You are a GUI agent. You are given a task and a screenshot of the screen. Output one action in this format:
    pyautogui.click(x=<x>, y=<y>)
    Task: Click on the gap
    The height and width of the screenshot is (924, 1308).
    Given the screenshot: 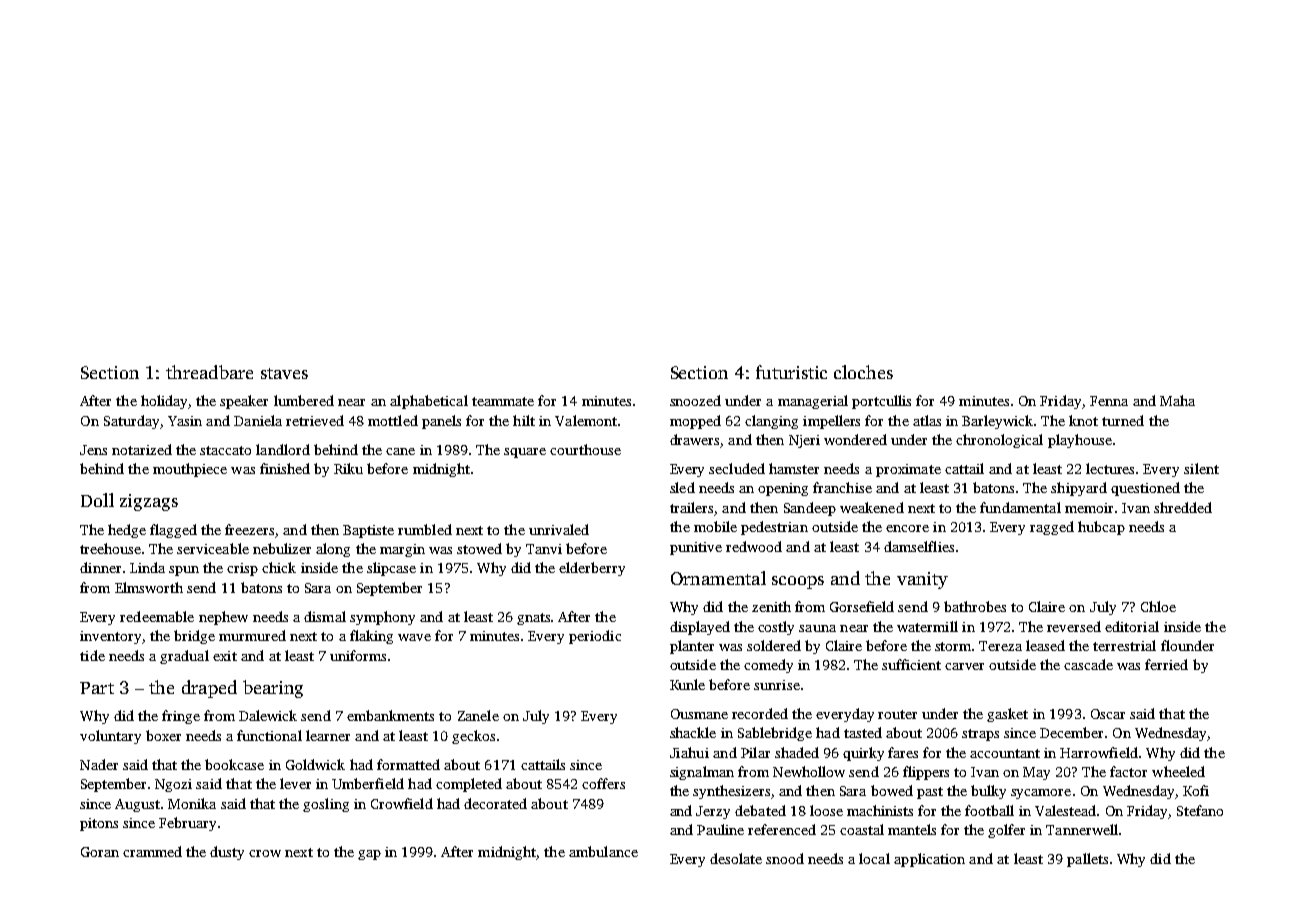 What is the action you would take?
    pyautogui.click(x=369, y=855)
